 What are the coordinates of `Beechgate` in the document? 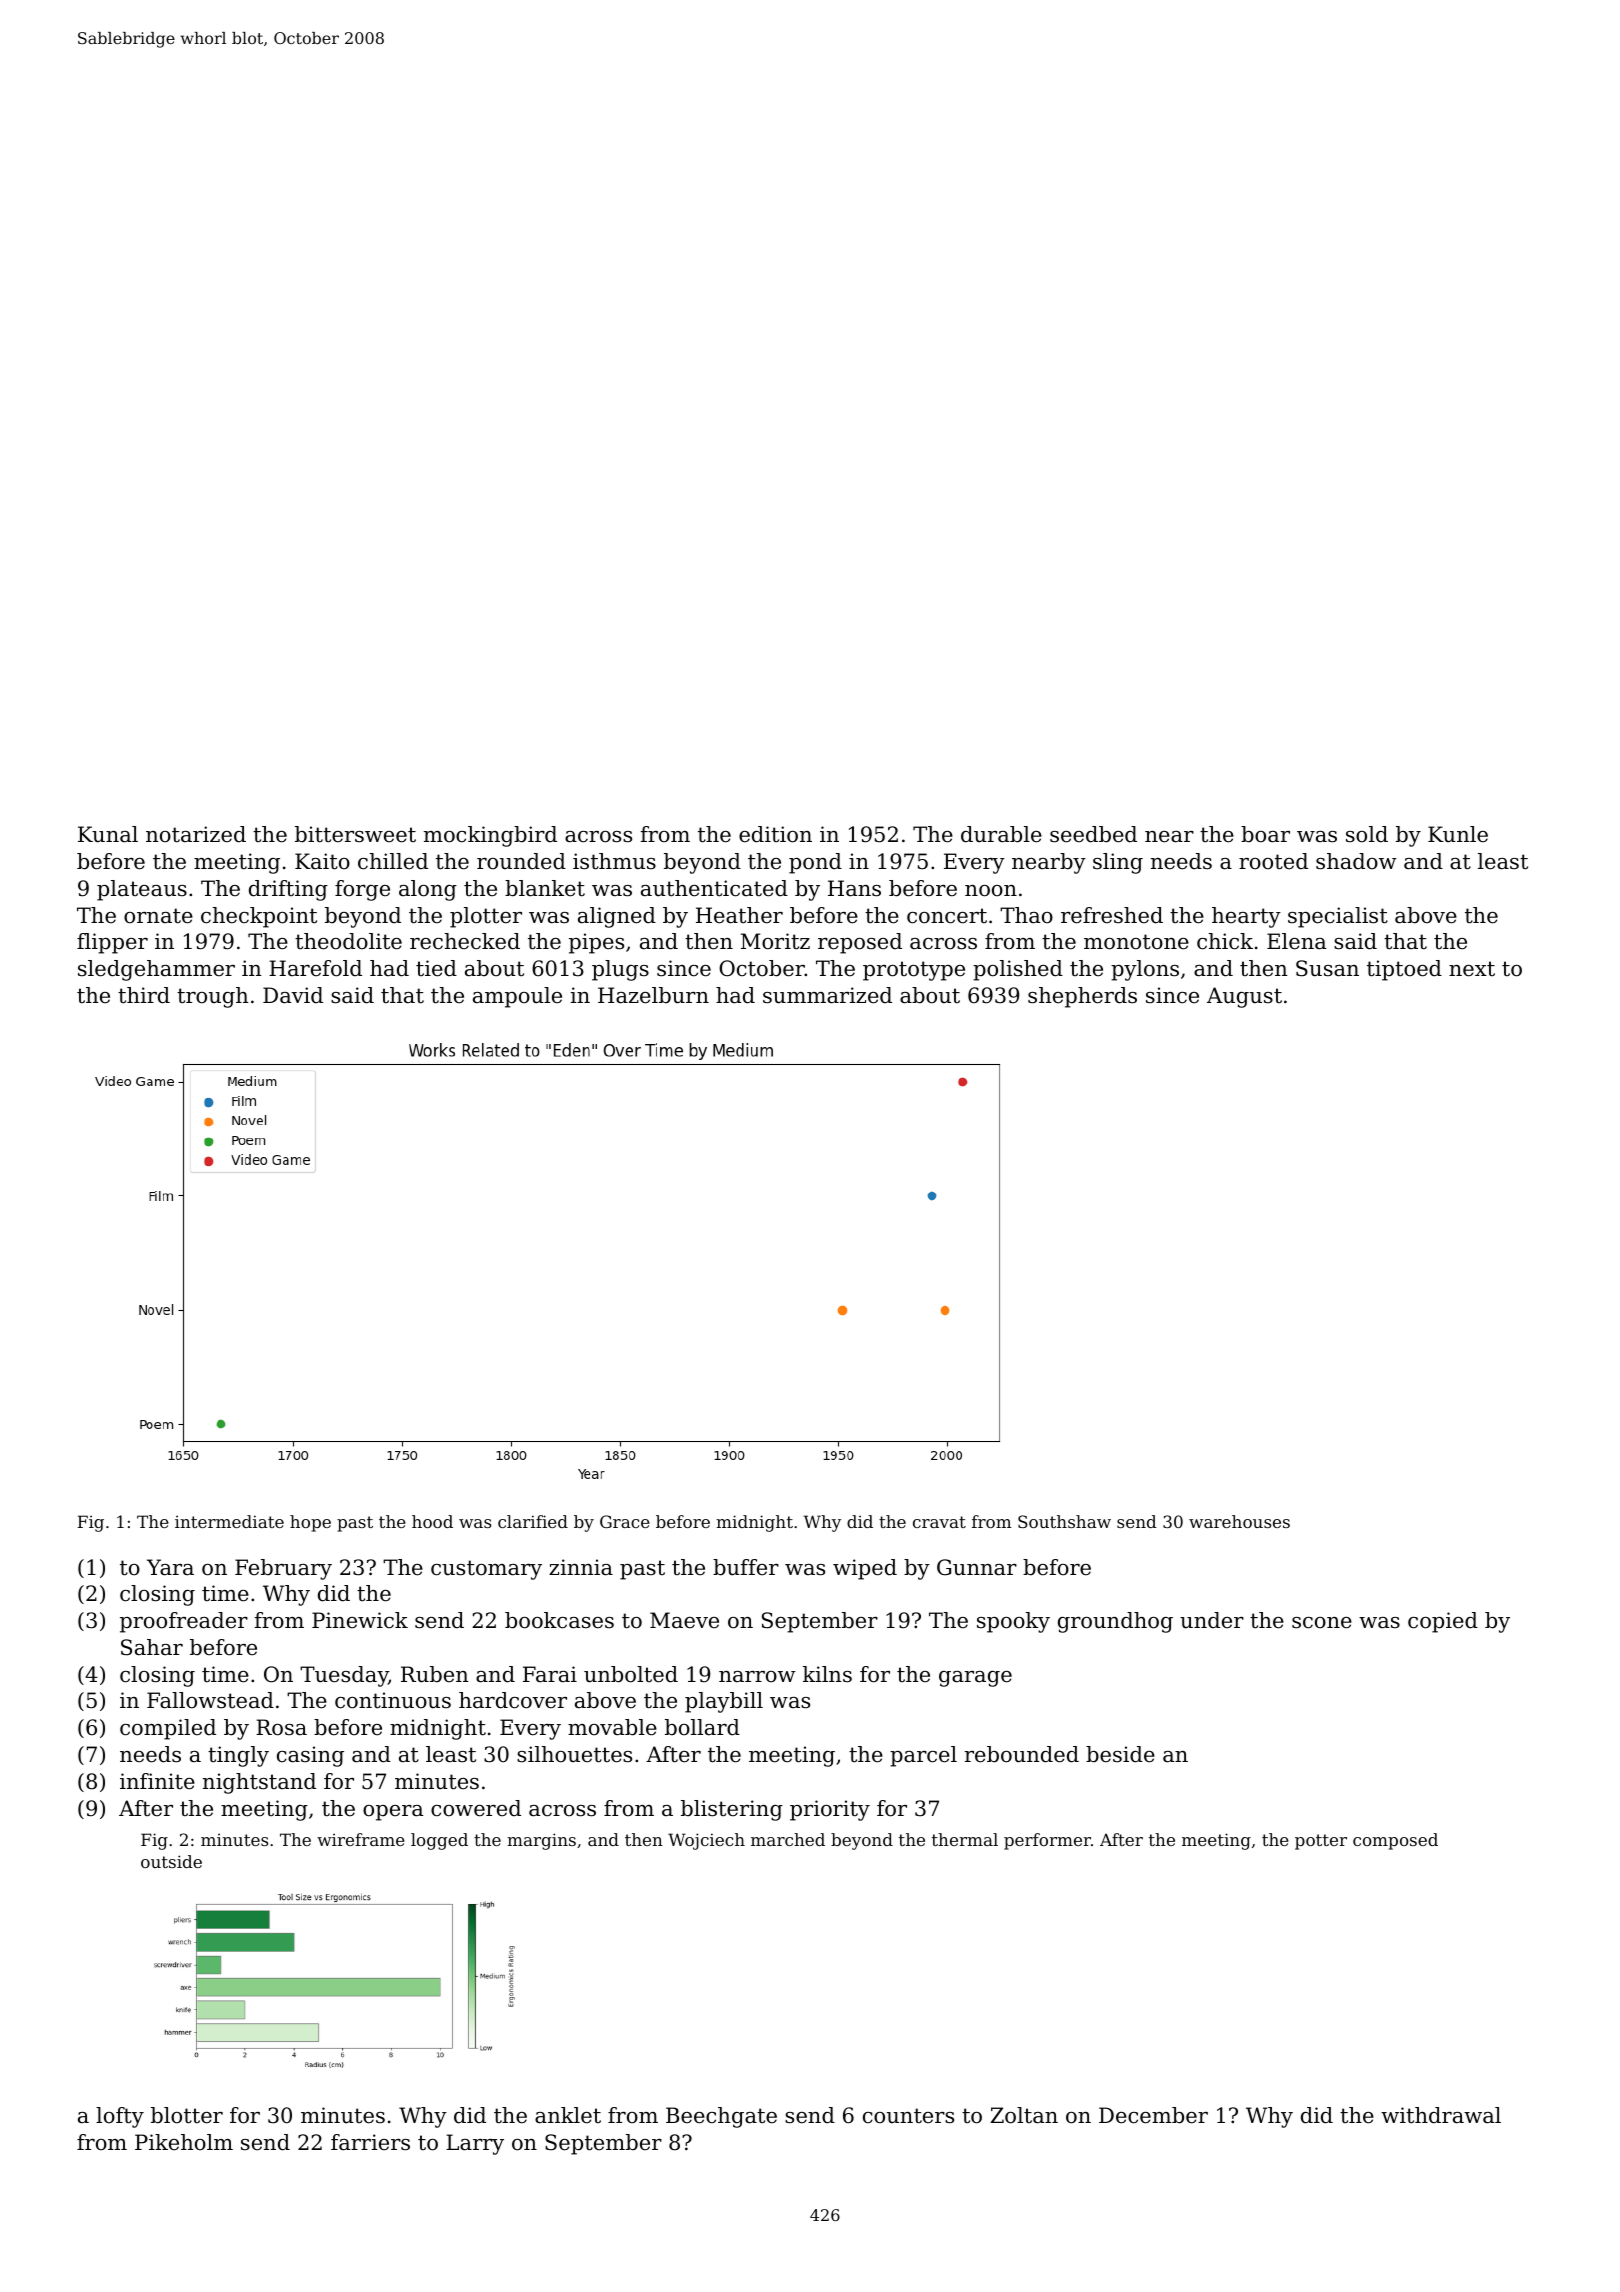 It's located at (721, 2117).
